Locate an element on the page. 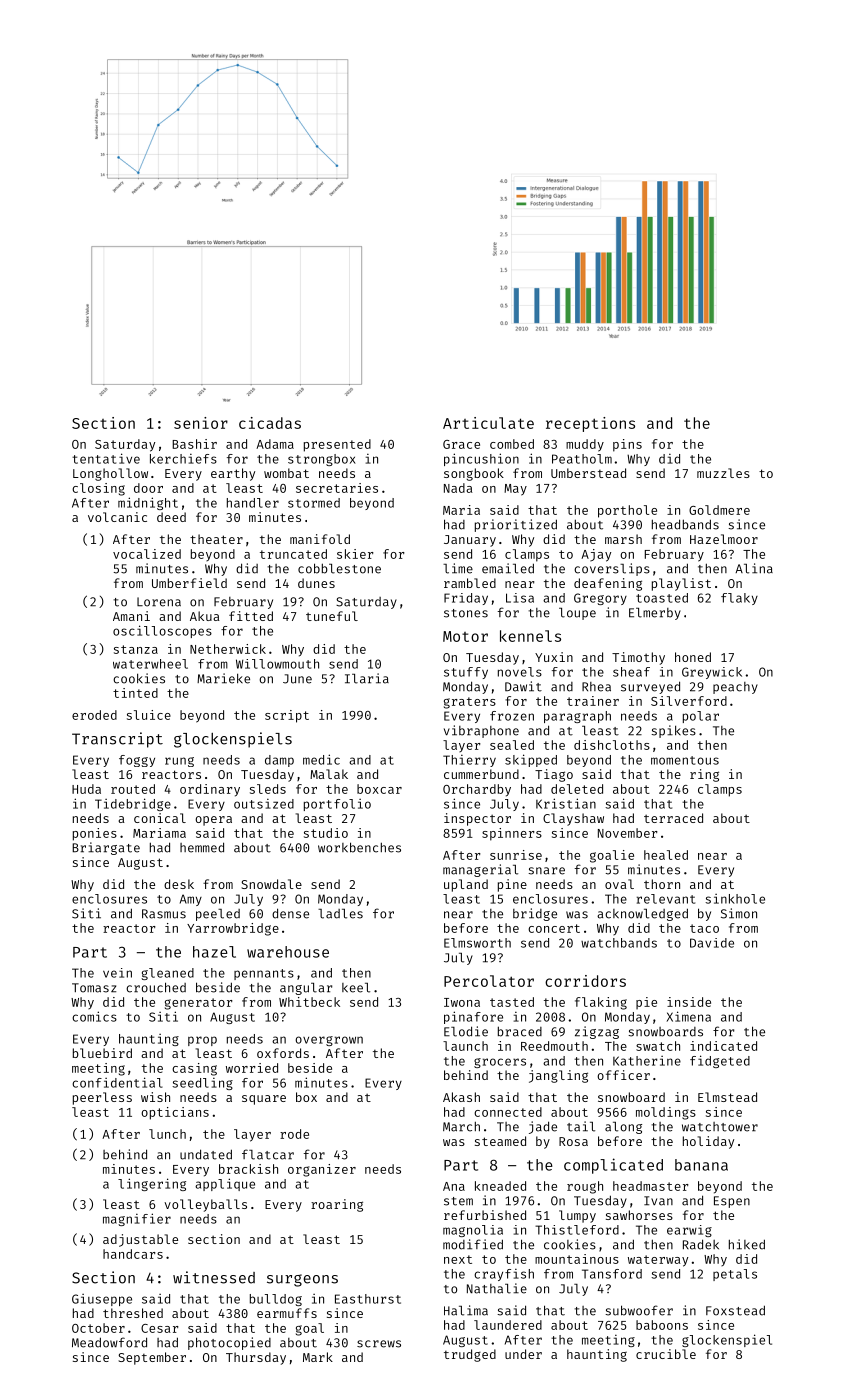  Elmsworth is located at coordinates (477, 943).
